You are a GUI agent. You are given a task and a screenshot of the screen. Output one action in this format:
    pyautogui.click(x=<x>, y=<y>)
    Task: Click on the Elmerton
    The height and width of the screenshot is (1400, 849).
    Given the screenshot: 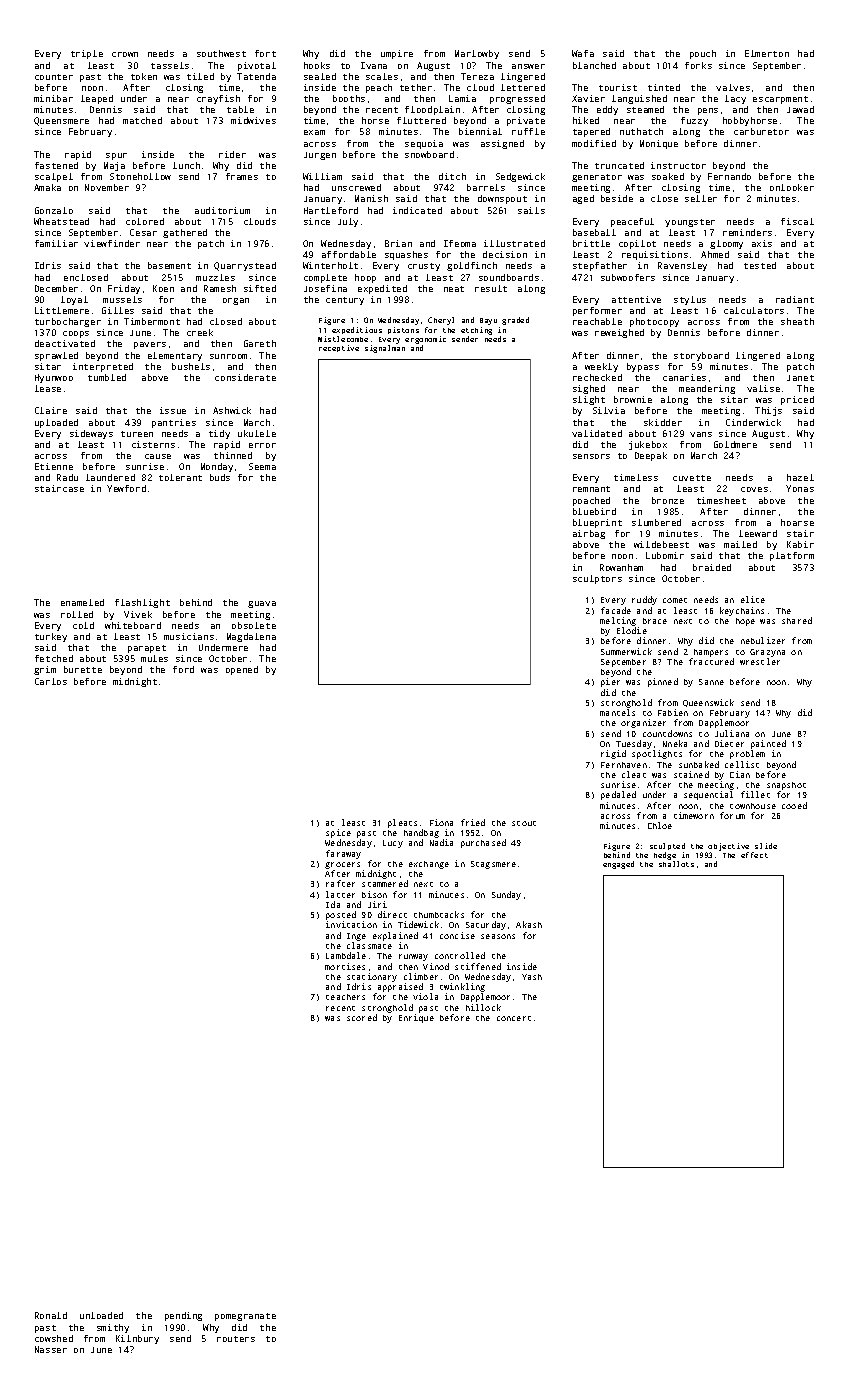 What is the action you would take?
    pyautogui.click(x=767, y=53)
